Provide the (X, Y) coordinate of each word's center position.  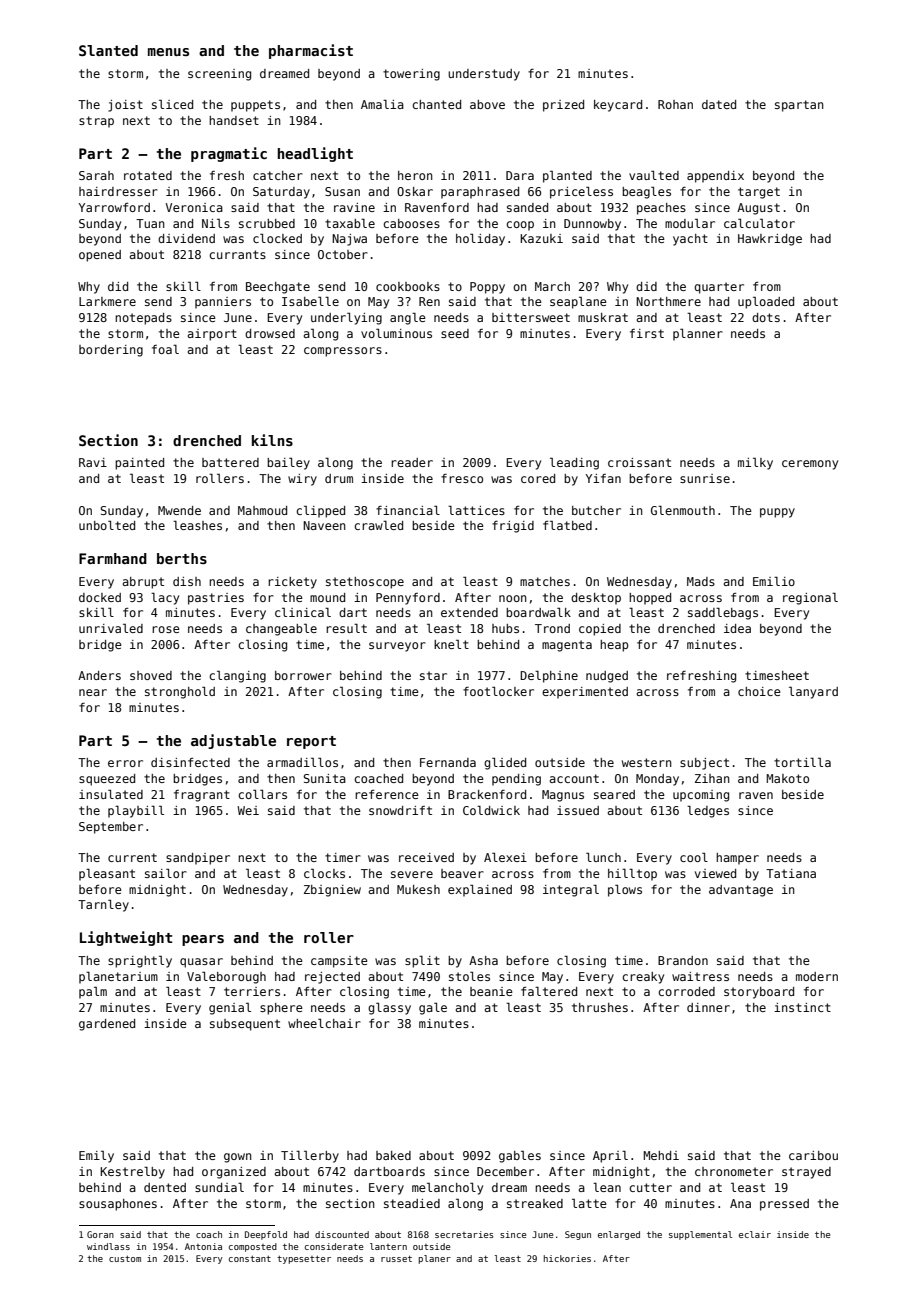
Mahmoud (262, 510)
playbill (136, 811)
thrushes (600, 1007)
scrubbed (267, 223)
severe (412, 874)
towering (411, 75)
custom (125, 1259)
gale (433, 1008)
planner (698, 334)
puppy (777, 513)
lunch (603, 857)
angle (408, 319)
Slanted (108, 50)
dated (719, 104)
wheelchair (324, 1023)
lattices (476, 510)
